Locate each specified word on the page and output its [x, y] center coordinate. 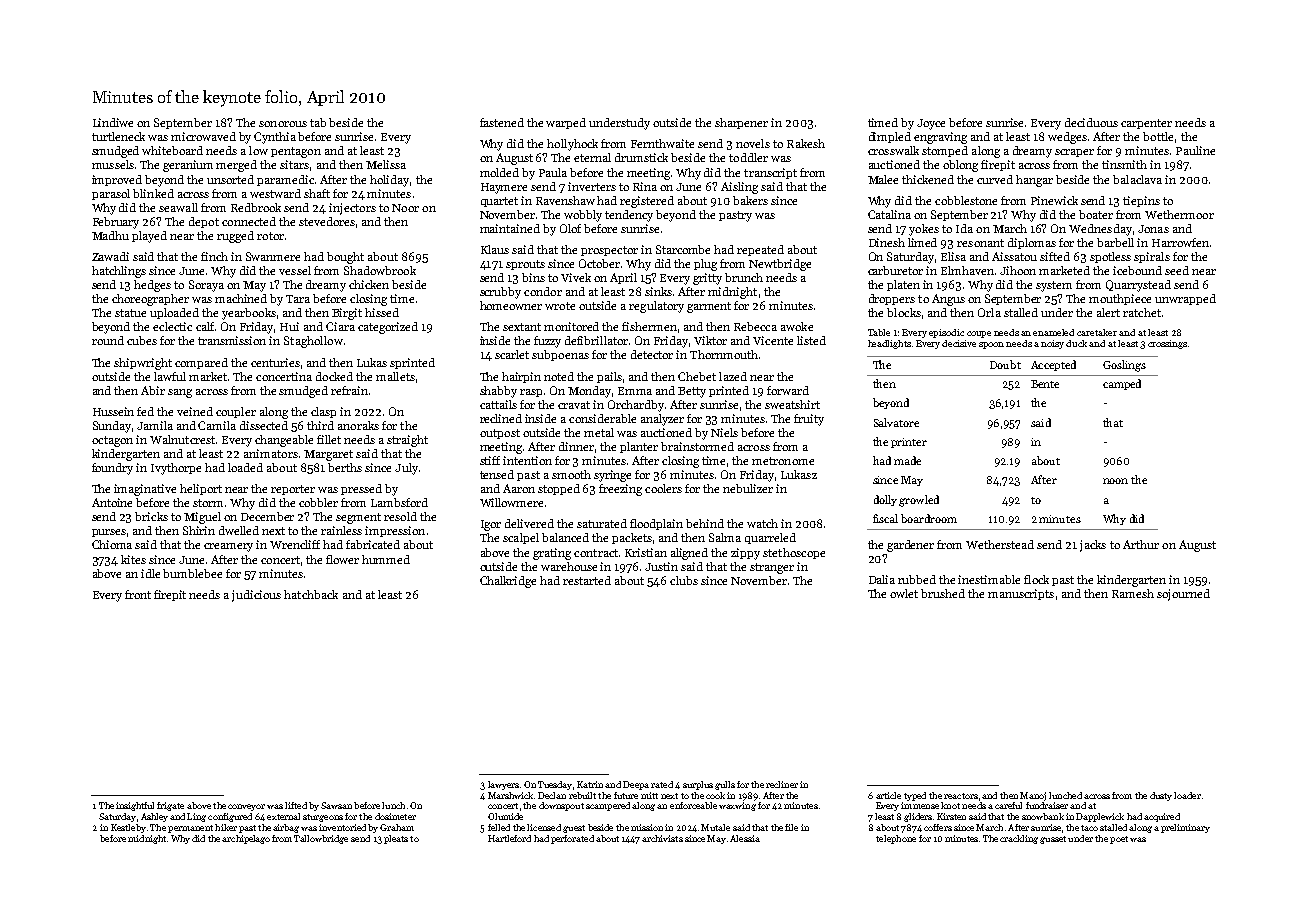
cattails [498, 404]
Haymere [504, 188]
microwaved [203, 136]
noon [1115, 481]
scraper [1074, 153]
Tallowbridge [321, 839]
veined [195, 411]
